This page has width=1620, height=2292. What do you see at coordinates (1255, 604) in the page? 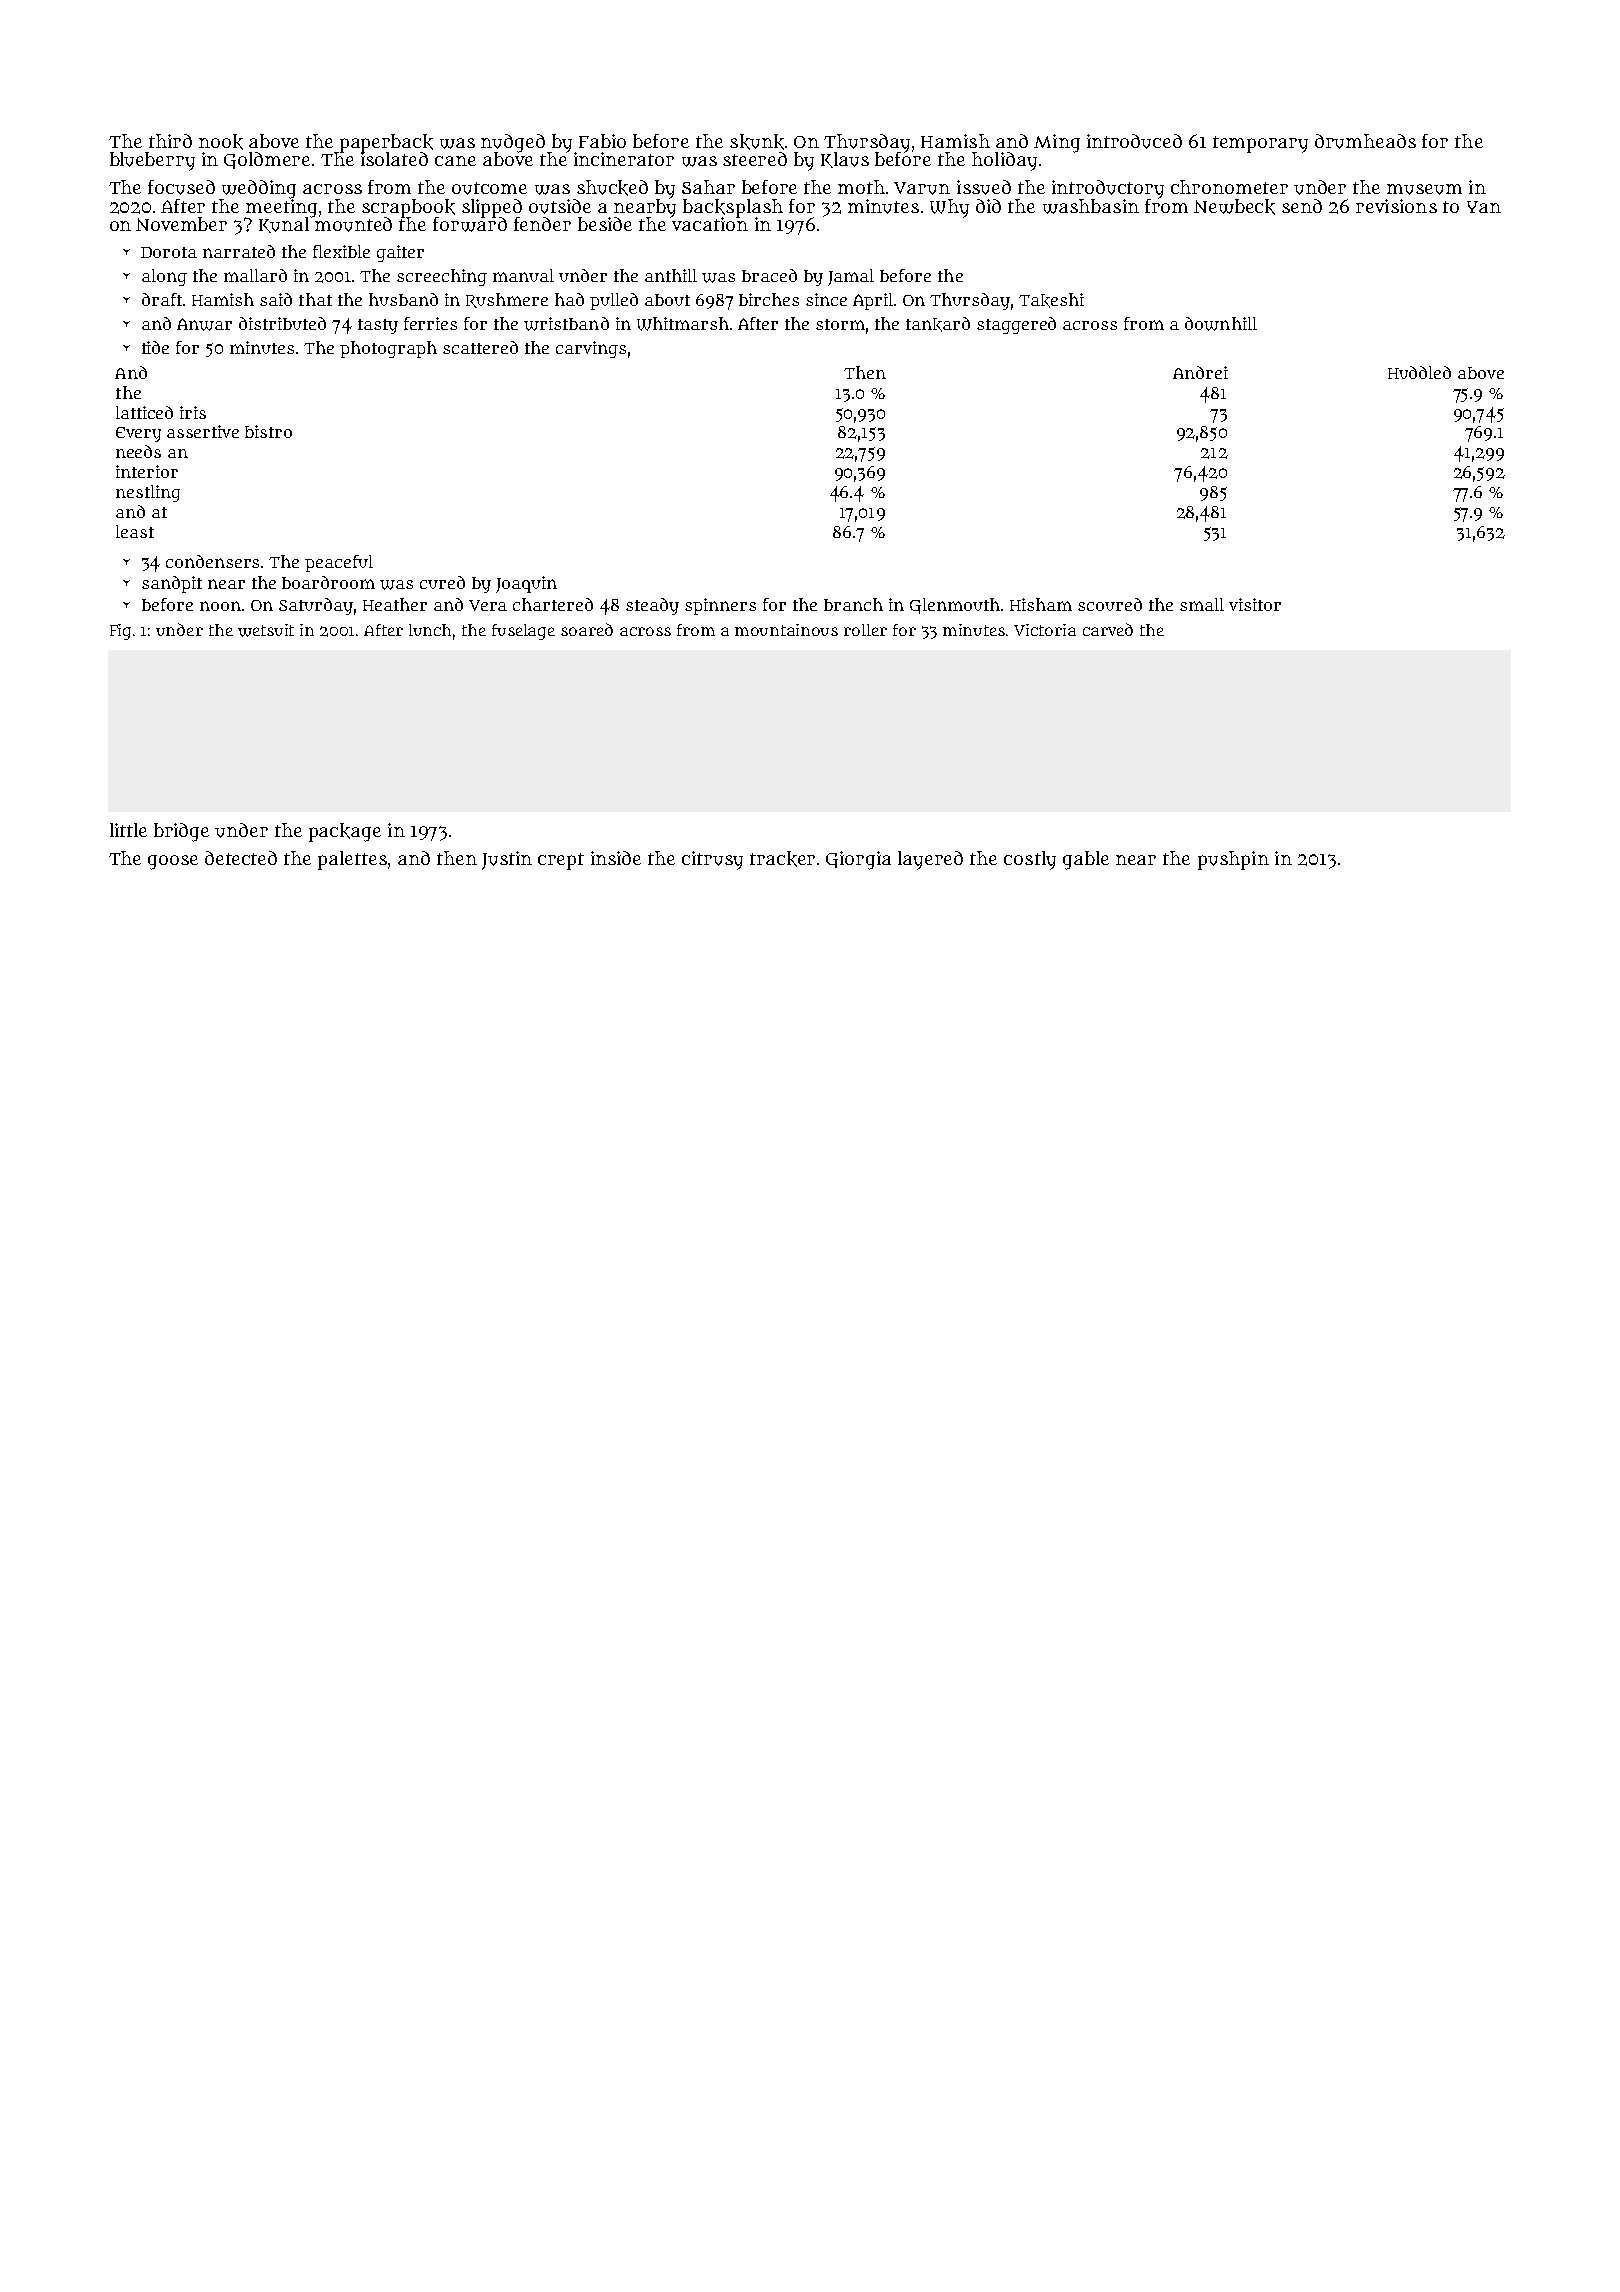
I see `visitor` at bounding box center [1255, 604].
